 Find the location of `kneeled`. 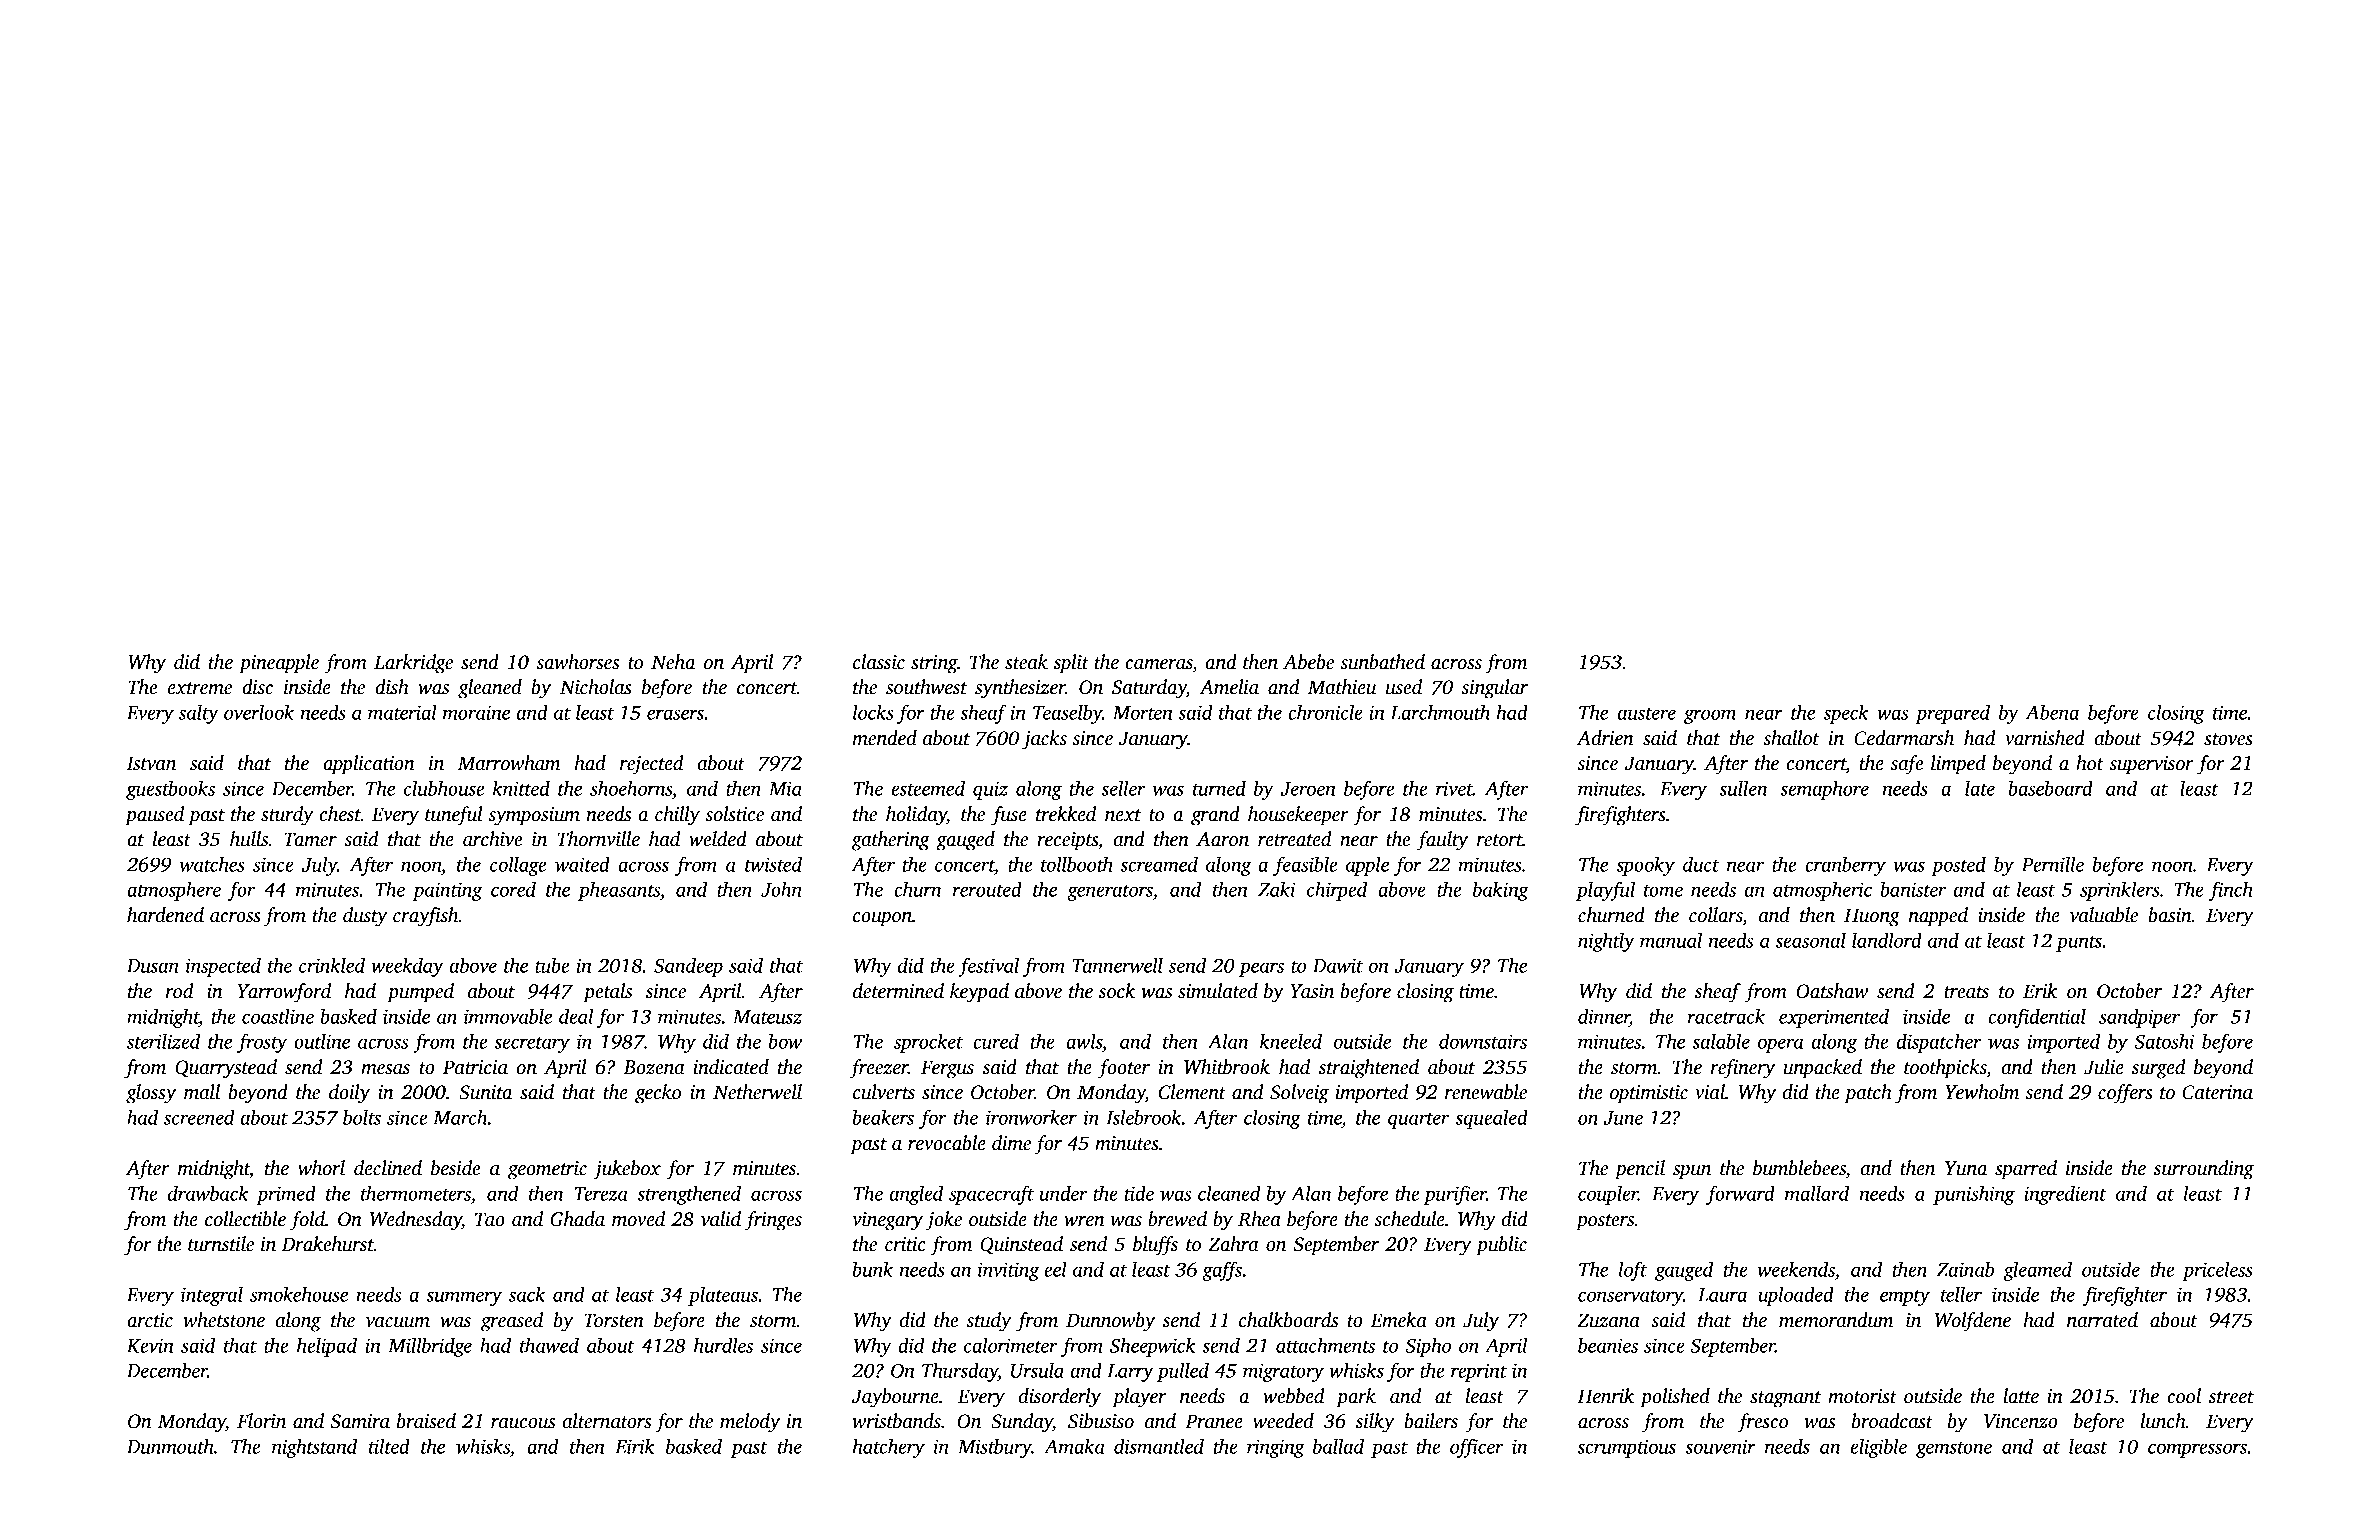

kneeled is located at coordinates (1291, 1041).
